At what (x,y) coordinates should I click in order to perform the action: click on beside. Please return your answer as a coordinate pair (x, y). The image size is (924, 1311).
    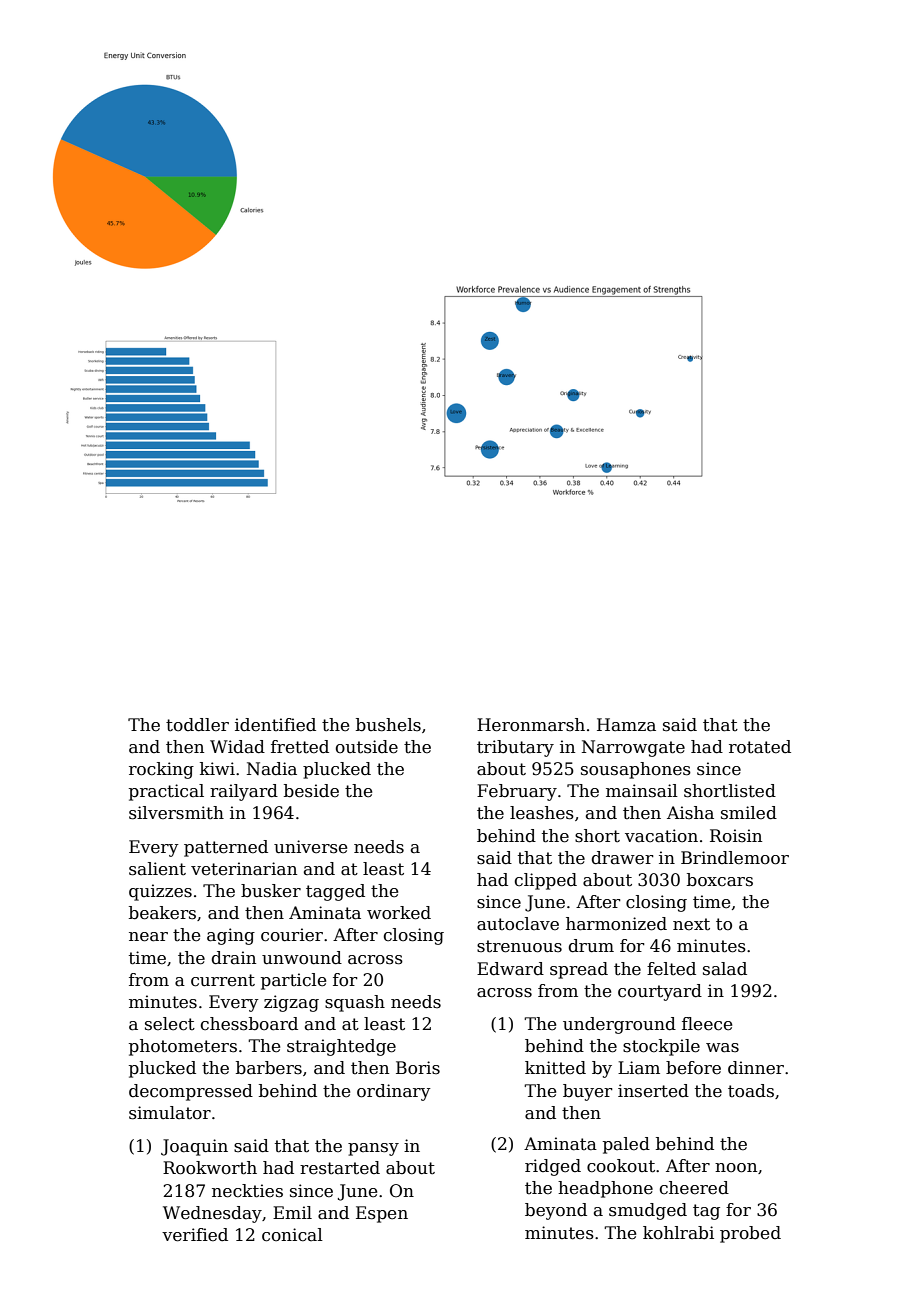
    Looking at the image, I should click on (311, 791).
